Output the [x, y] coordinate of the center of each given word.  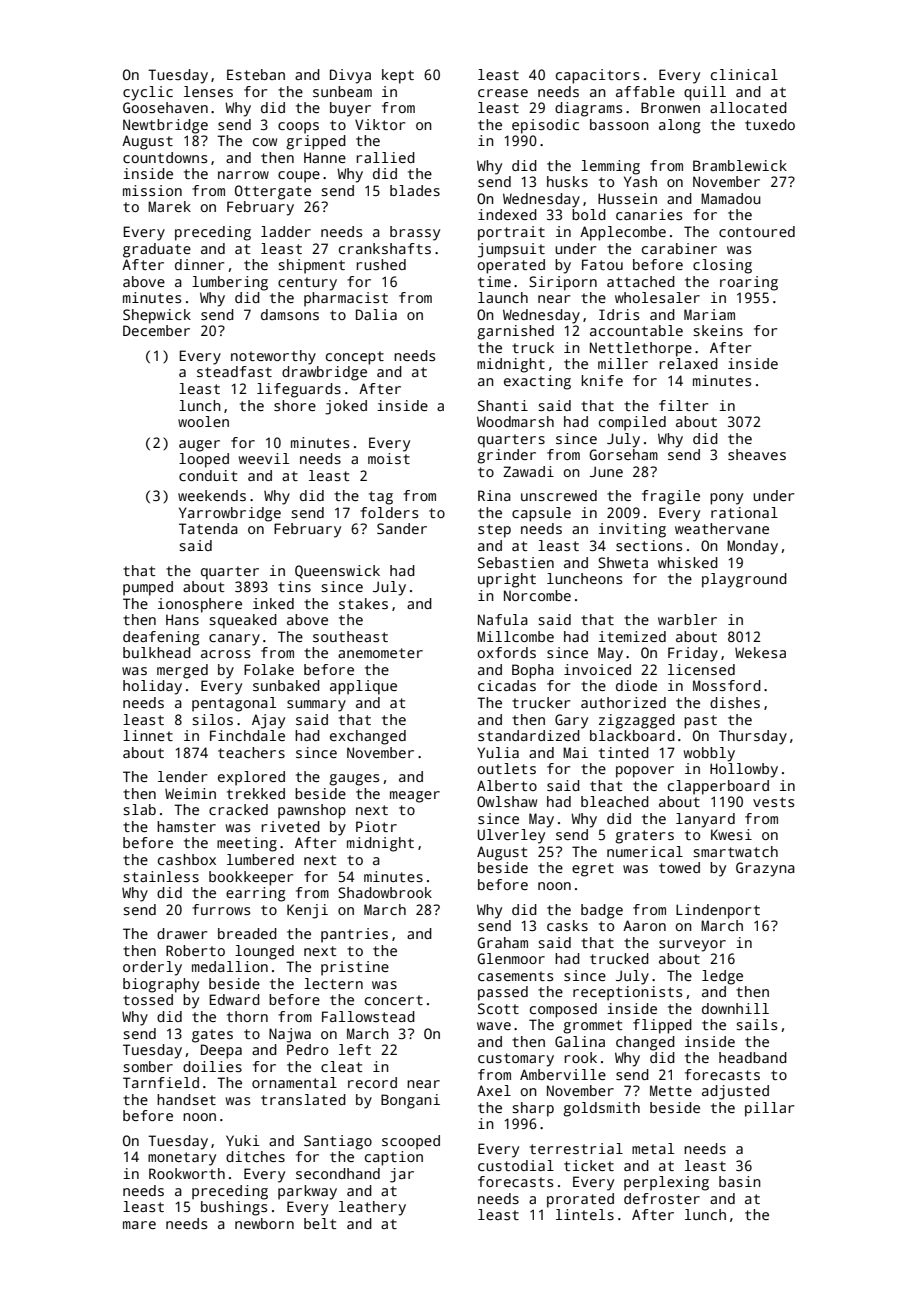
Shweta [623, 562]
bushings [234, 1208]
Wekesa [760, 652]
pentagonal [234, 704]
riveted [290, 826]
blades [415, 190]
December [156, 330]
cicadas [507, 685]
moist [389, 458]
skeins [718, 330]
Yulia [498, 752]
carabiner [679, 248]
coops [298, 128]
